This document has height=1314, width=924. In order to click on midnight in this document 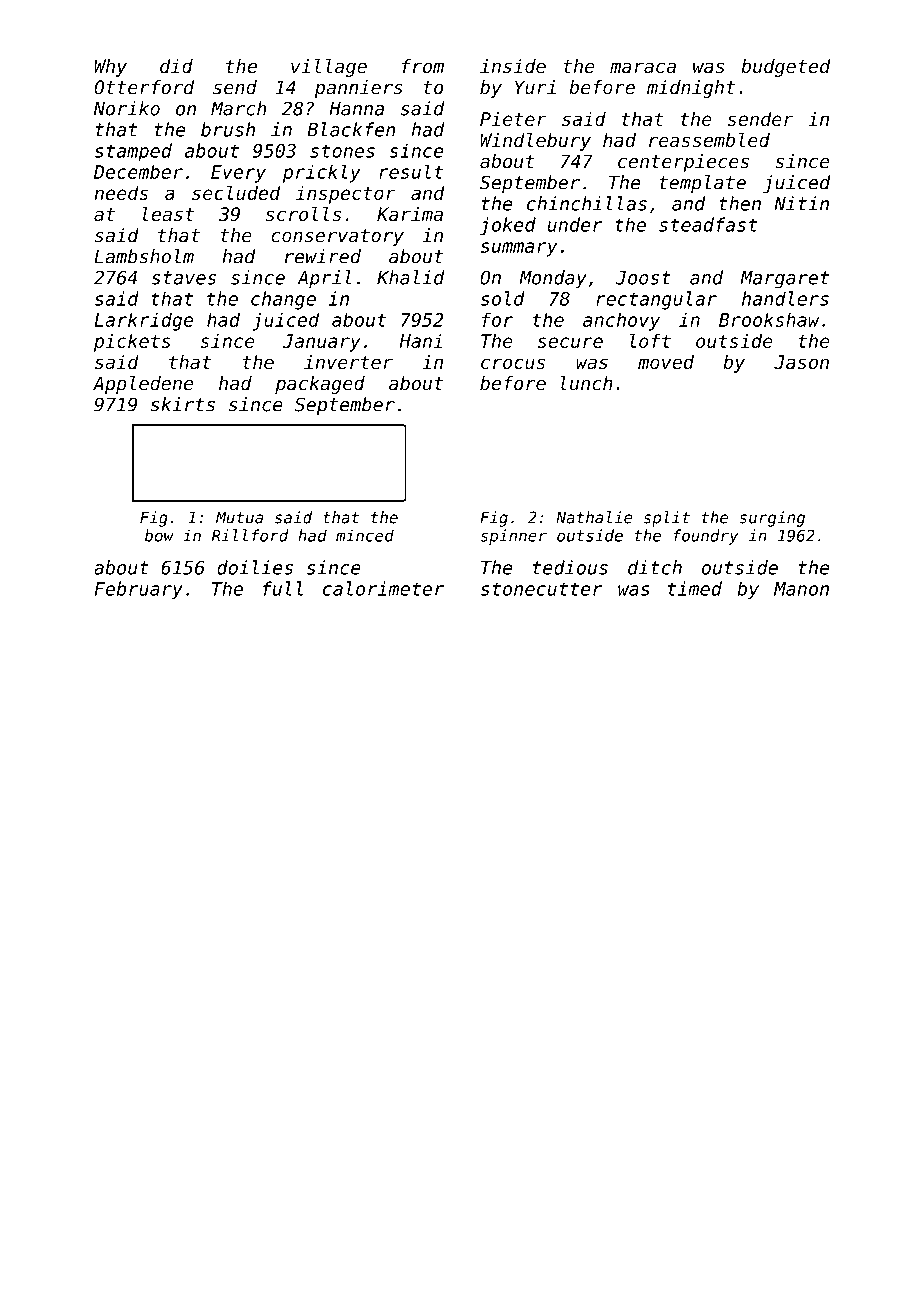, I will do `click(691, 89)`.
